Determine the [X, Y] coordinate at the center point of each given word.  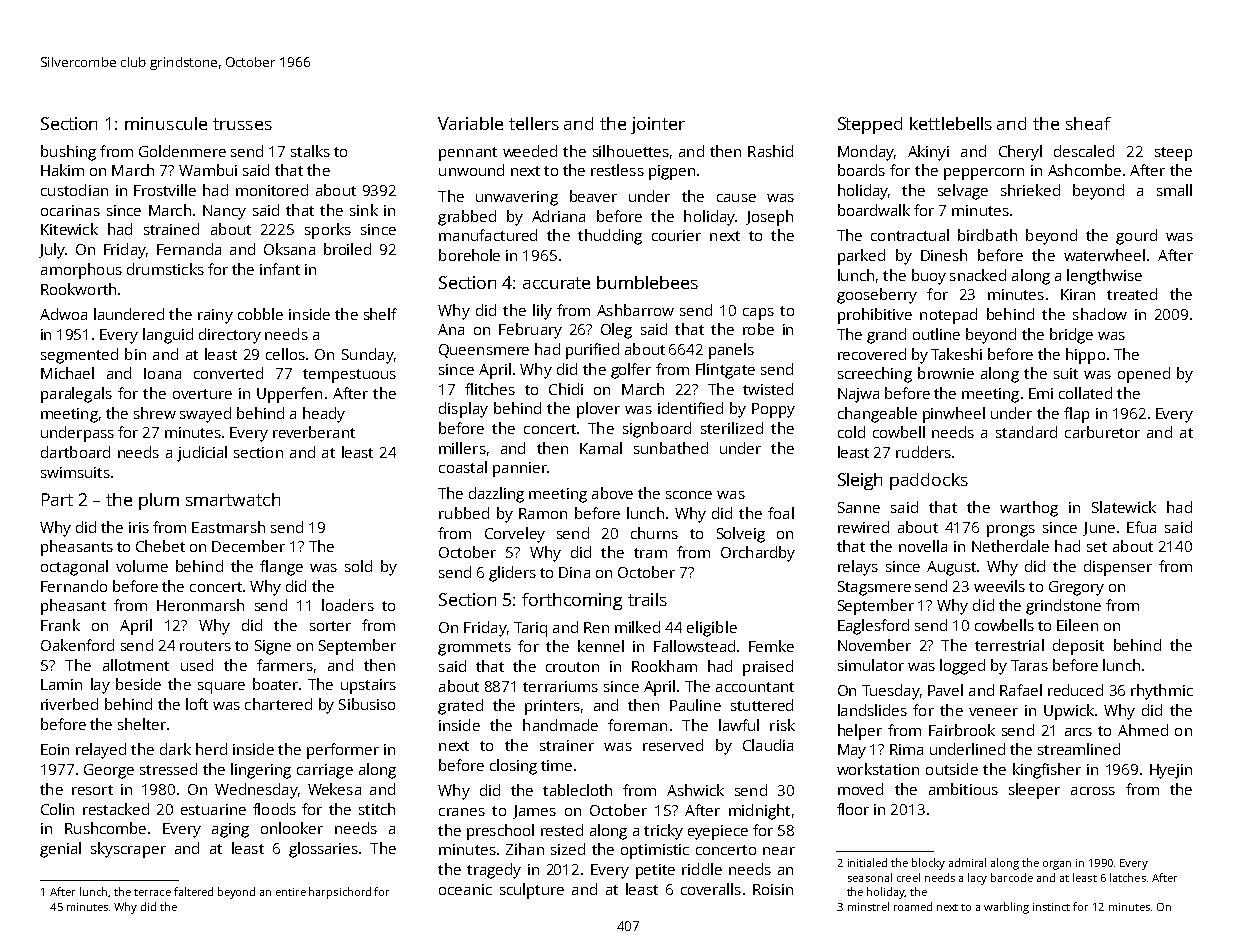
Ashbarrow [635, 310]
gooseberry [877, 296]
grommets [474, 649]
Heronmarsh [200, 605]
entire [291, 892]
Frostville [165, 190]
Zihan [525, 849]
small [1174, 190]
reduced [1075, 690]
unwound [471, 170]
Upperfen [289, 395]
